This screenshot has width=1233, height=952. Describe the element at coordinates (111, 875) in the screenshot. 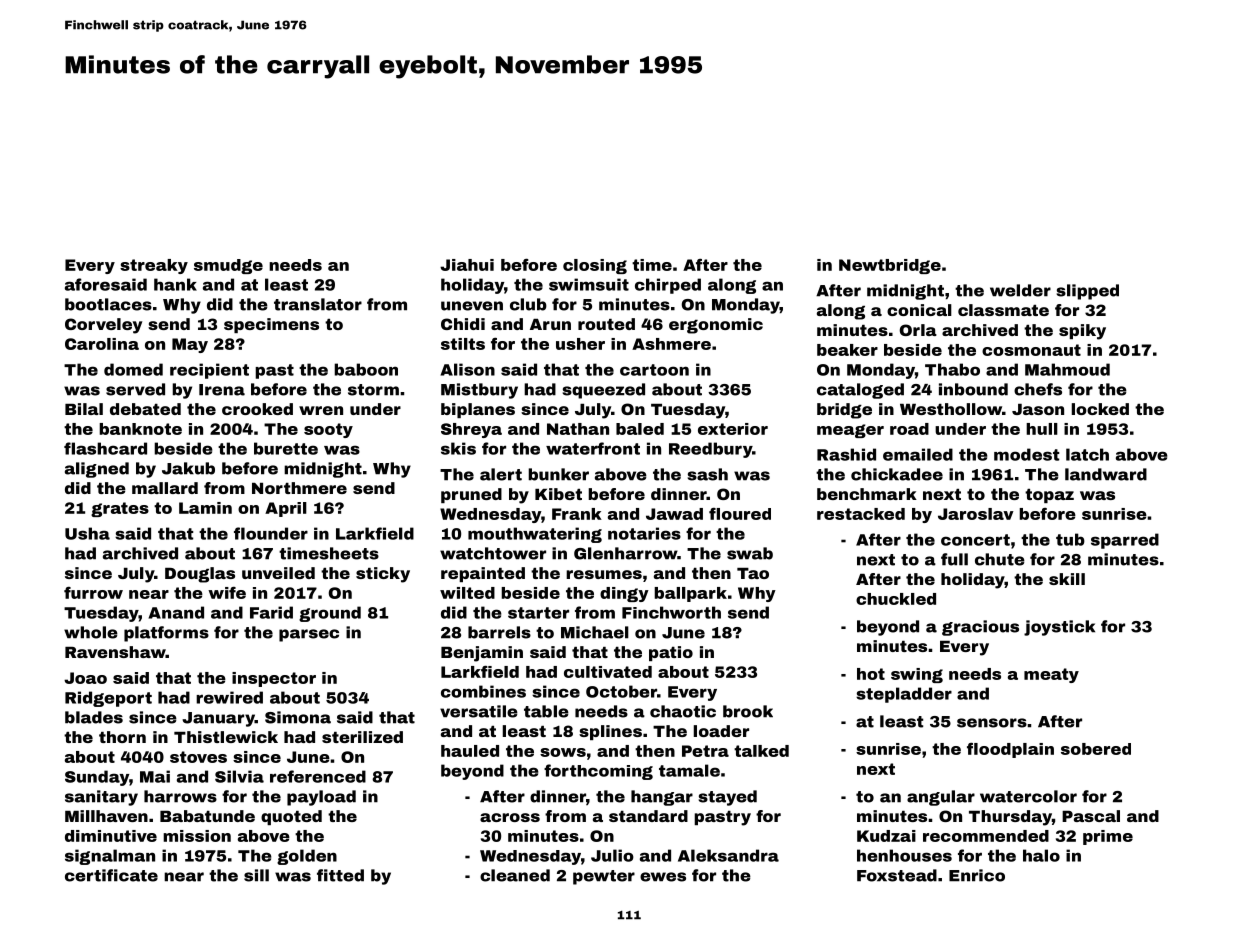

I see `certificate` at that location.
